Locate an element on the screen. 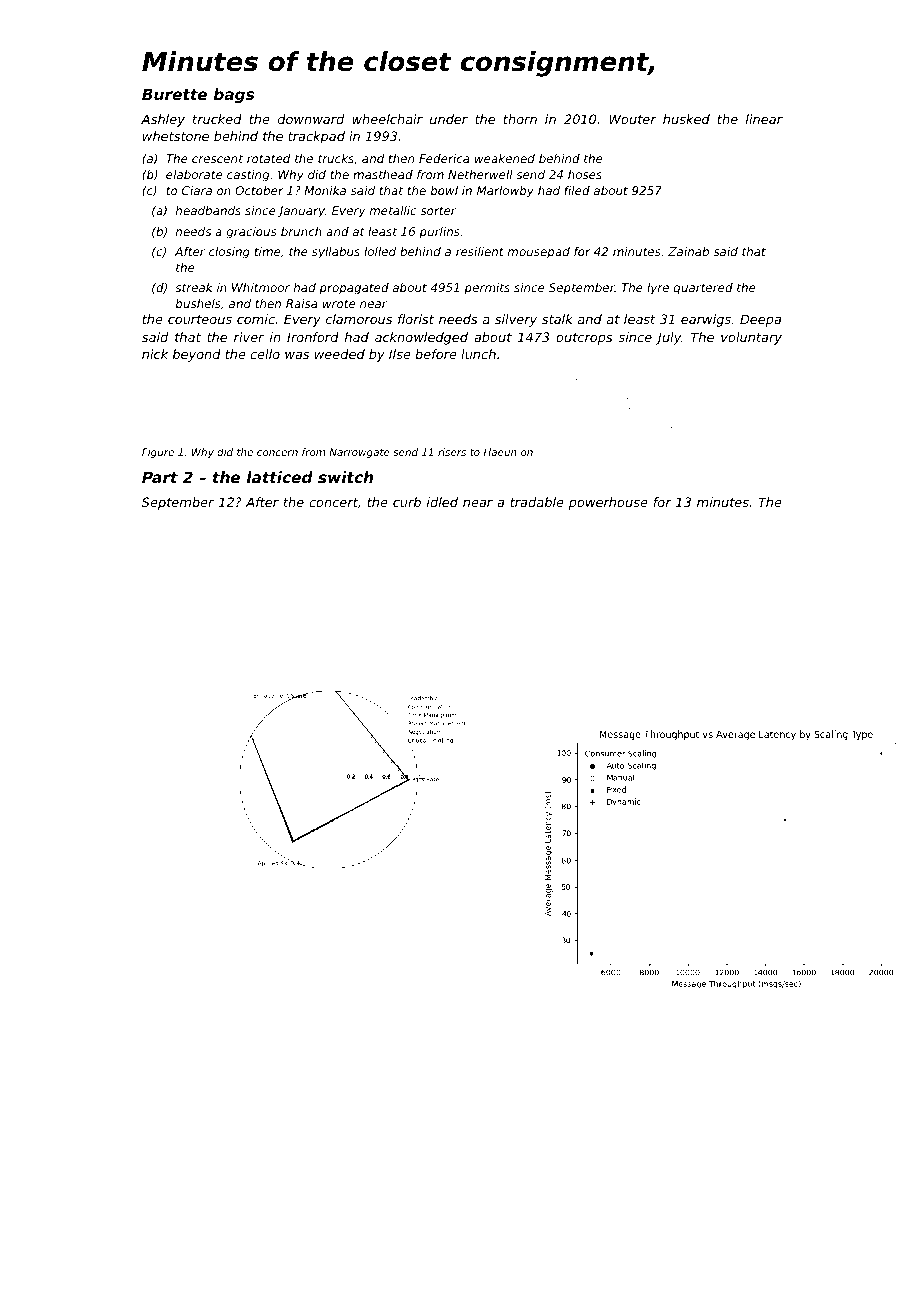 The width and height of the screenshot is (924, 1314). voluntary is located at coordinates (751, 338).
